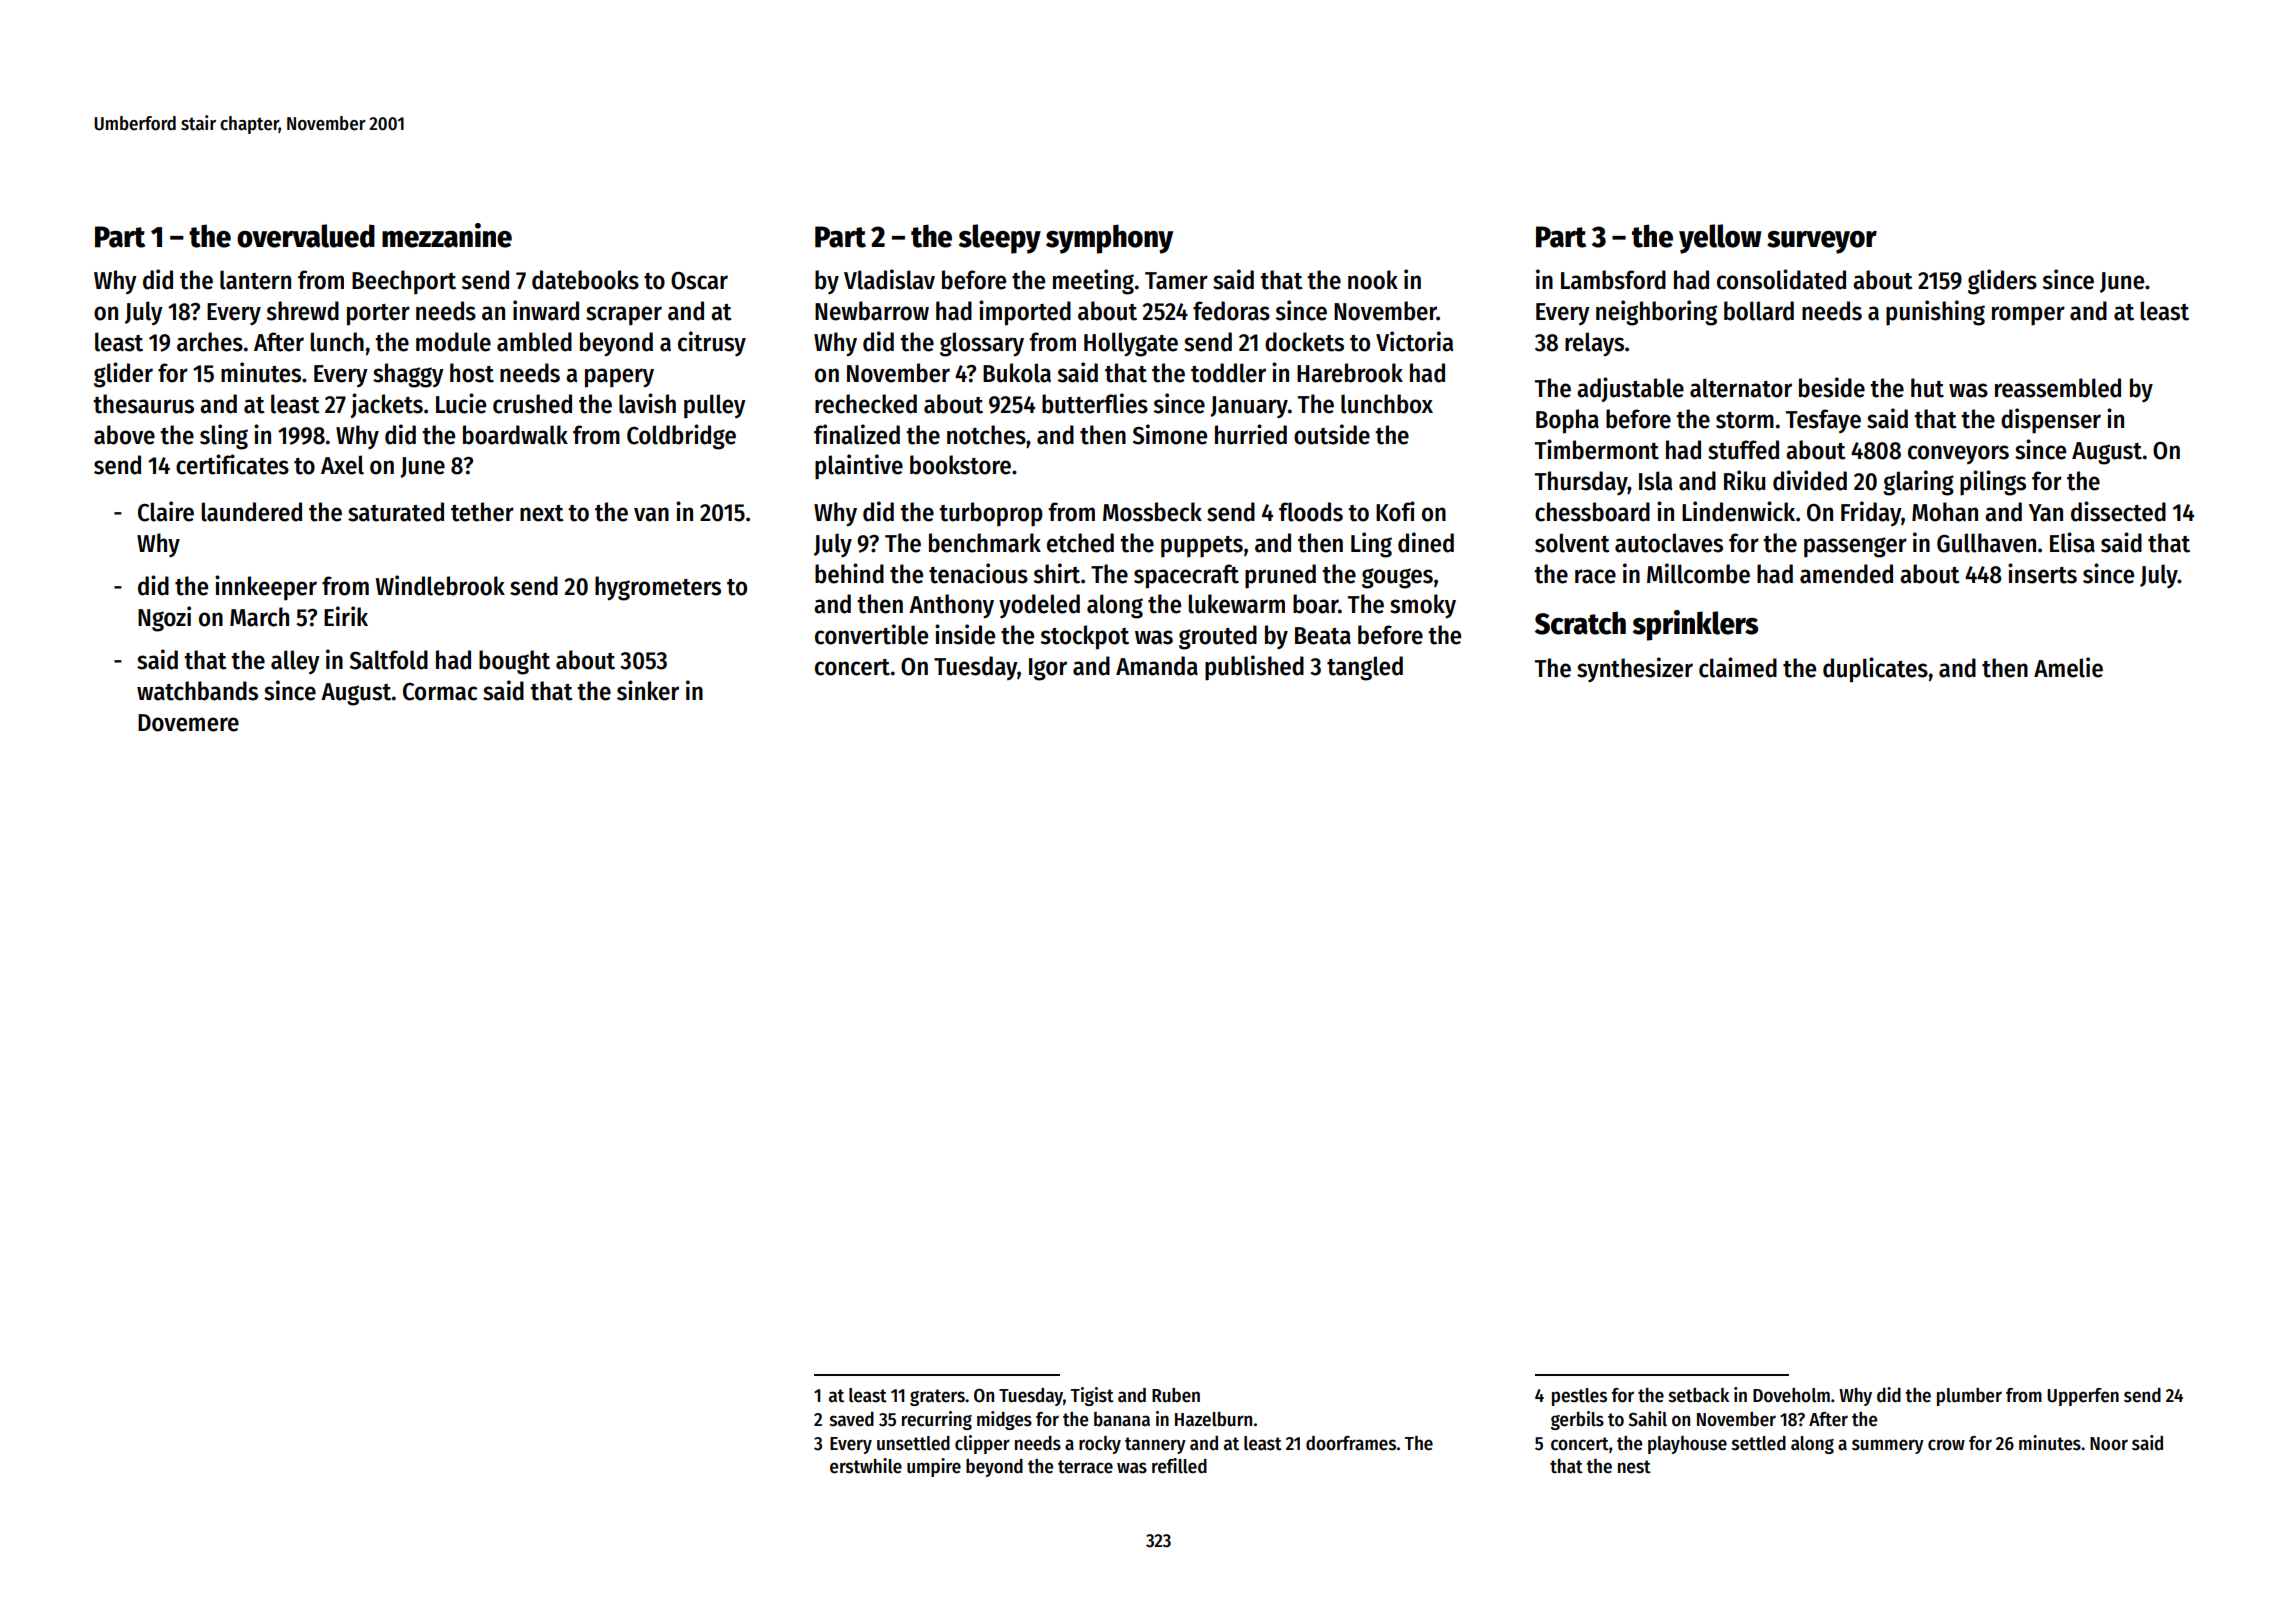  Describe the element at coordinates (2083, 1397) in the screenshot. I see `Upperfen` at that location.
